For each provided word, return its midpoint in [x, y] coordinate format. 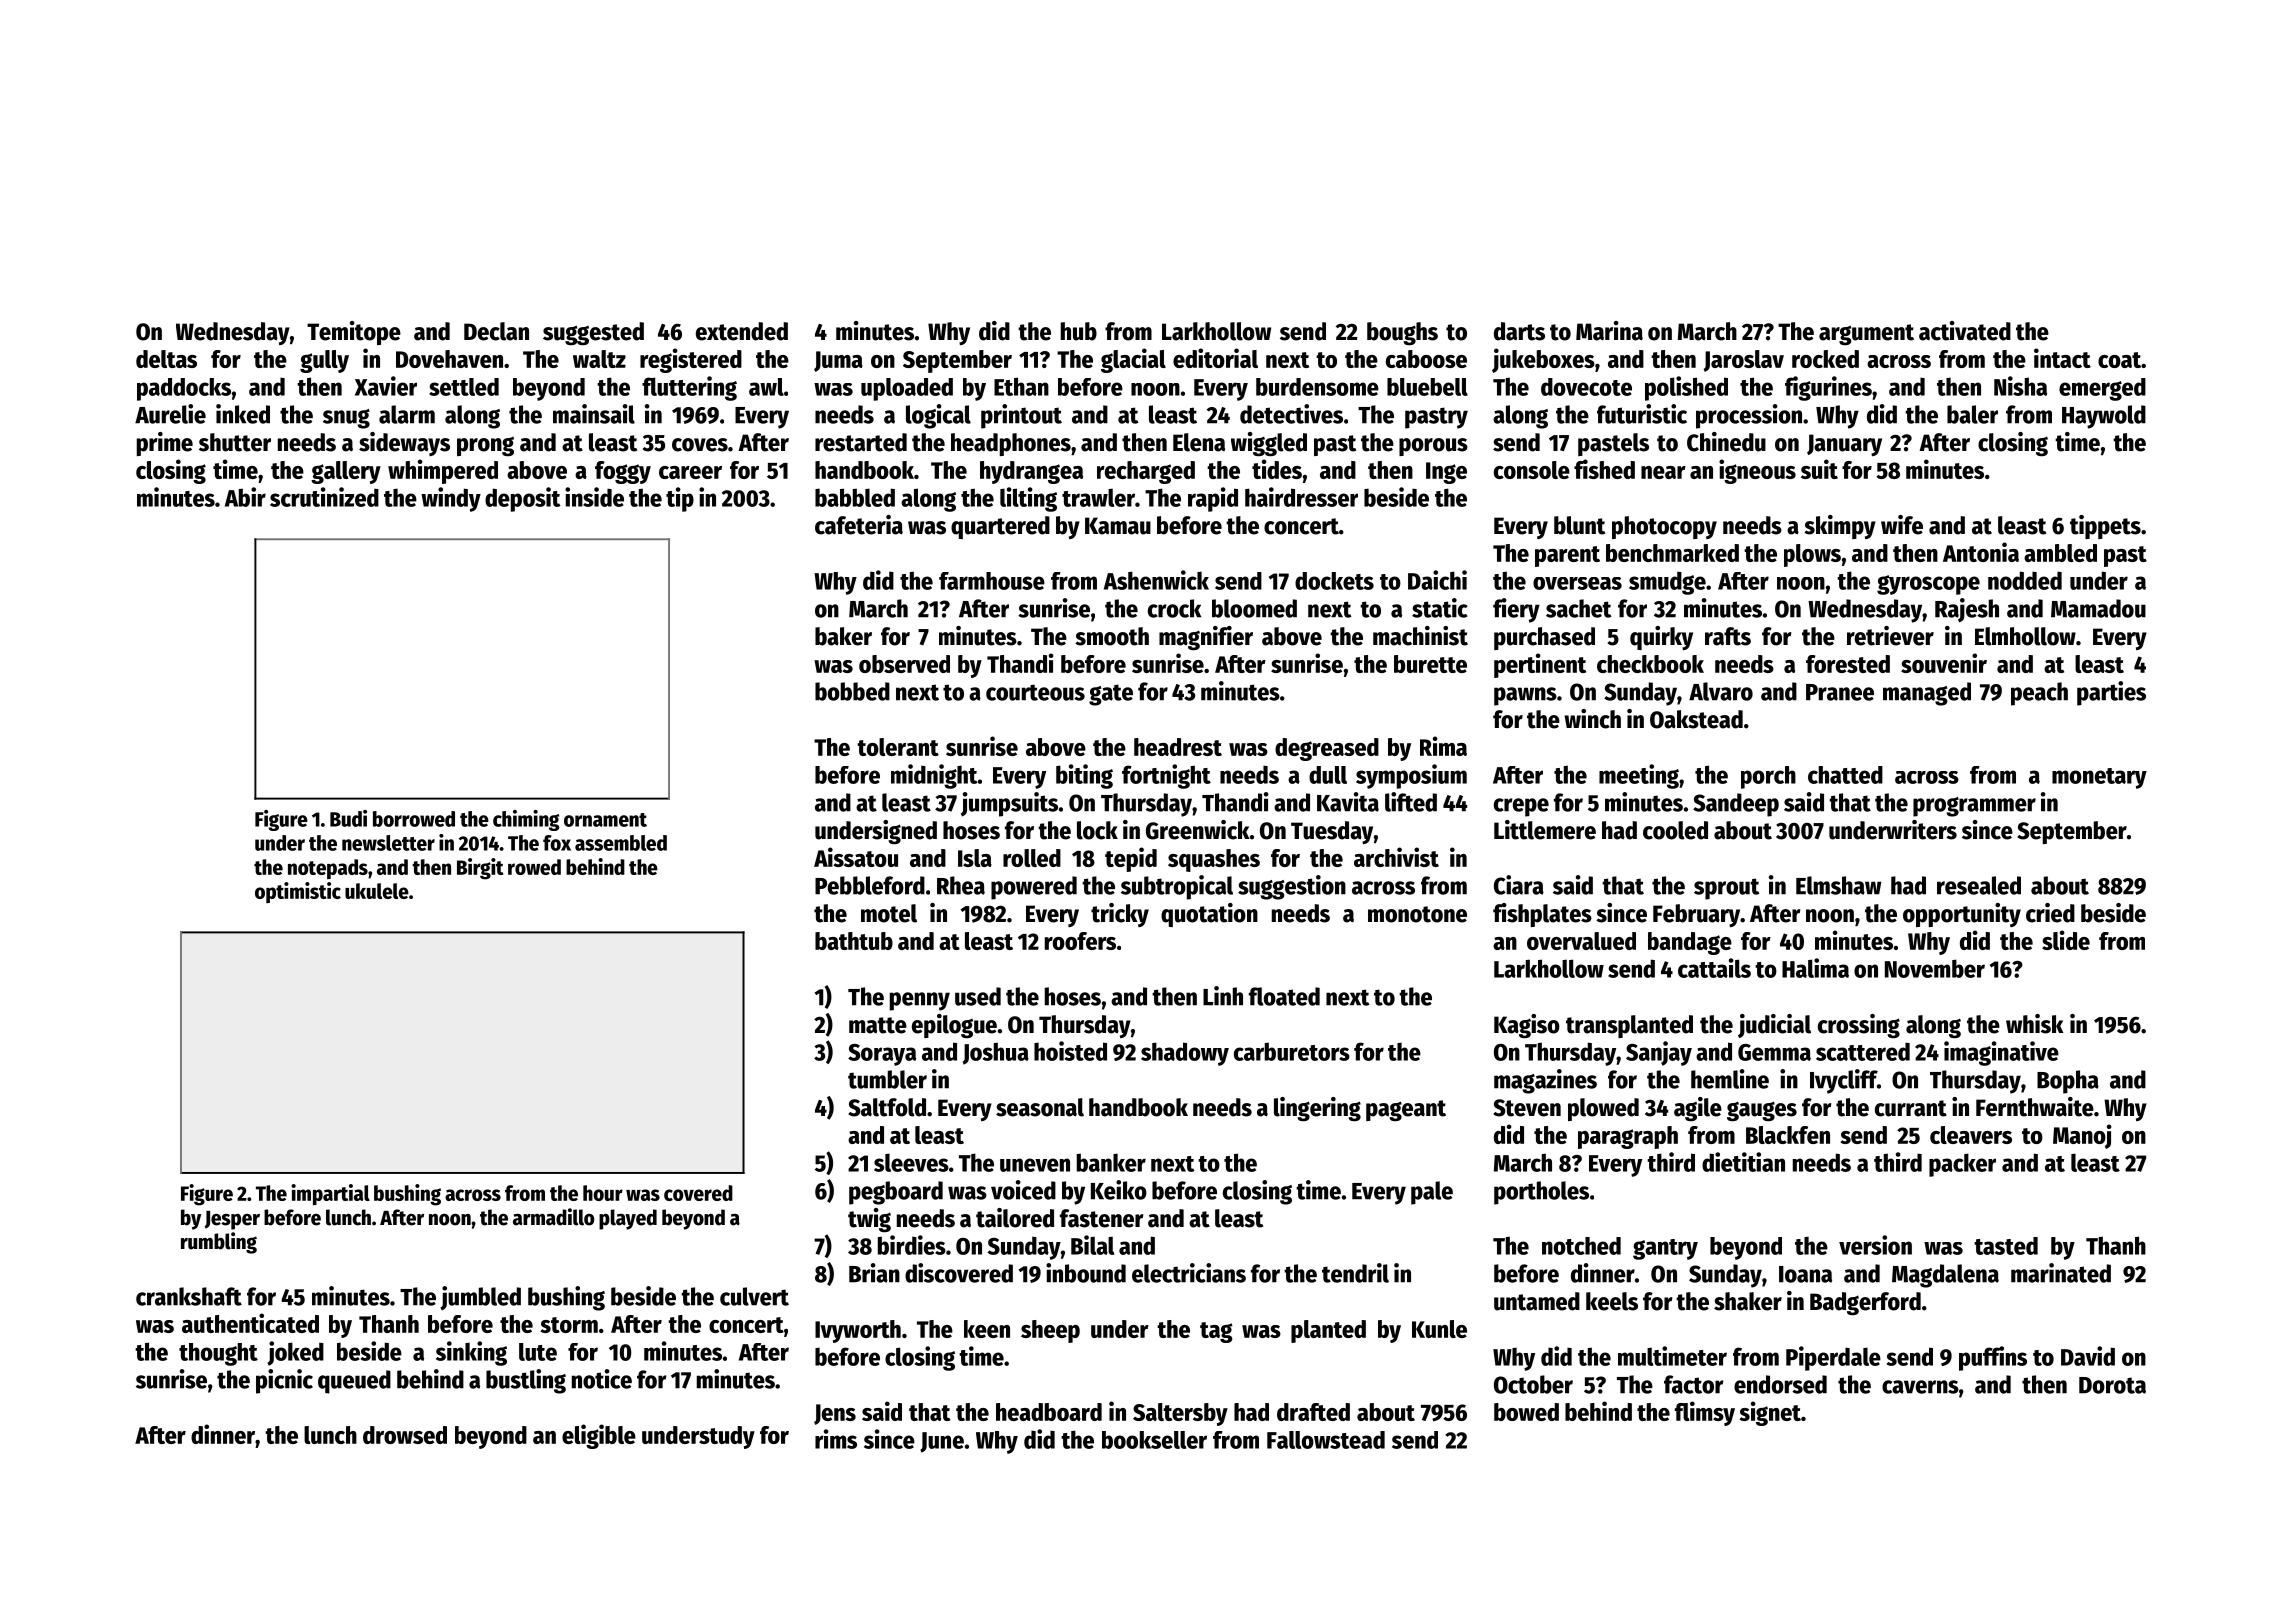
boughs [1402, 334]
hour [603, 1193]
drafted [1313, 1412]
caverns [1920, 1387]
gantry [1665, 1249]
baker [843, 636]
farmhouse [992, 581]
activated [1965, 331]
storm [569, 1325]
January [1844, 445]
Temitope [354, 333]
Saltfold [887, 1107]
